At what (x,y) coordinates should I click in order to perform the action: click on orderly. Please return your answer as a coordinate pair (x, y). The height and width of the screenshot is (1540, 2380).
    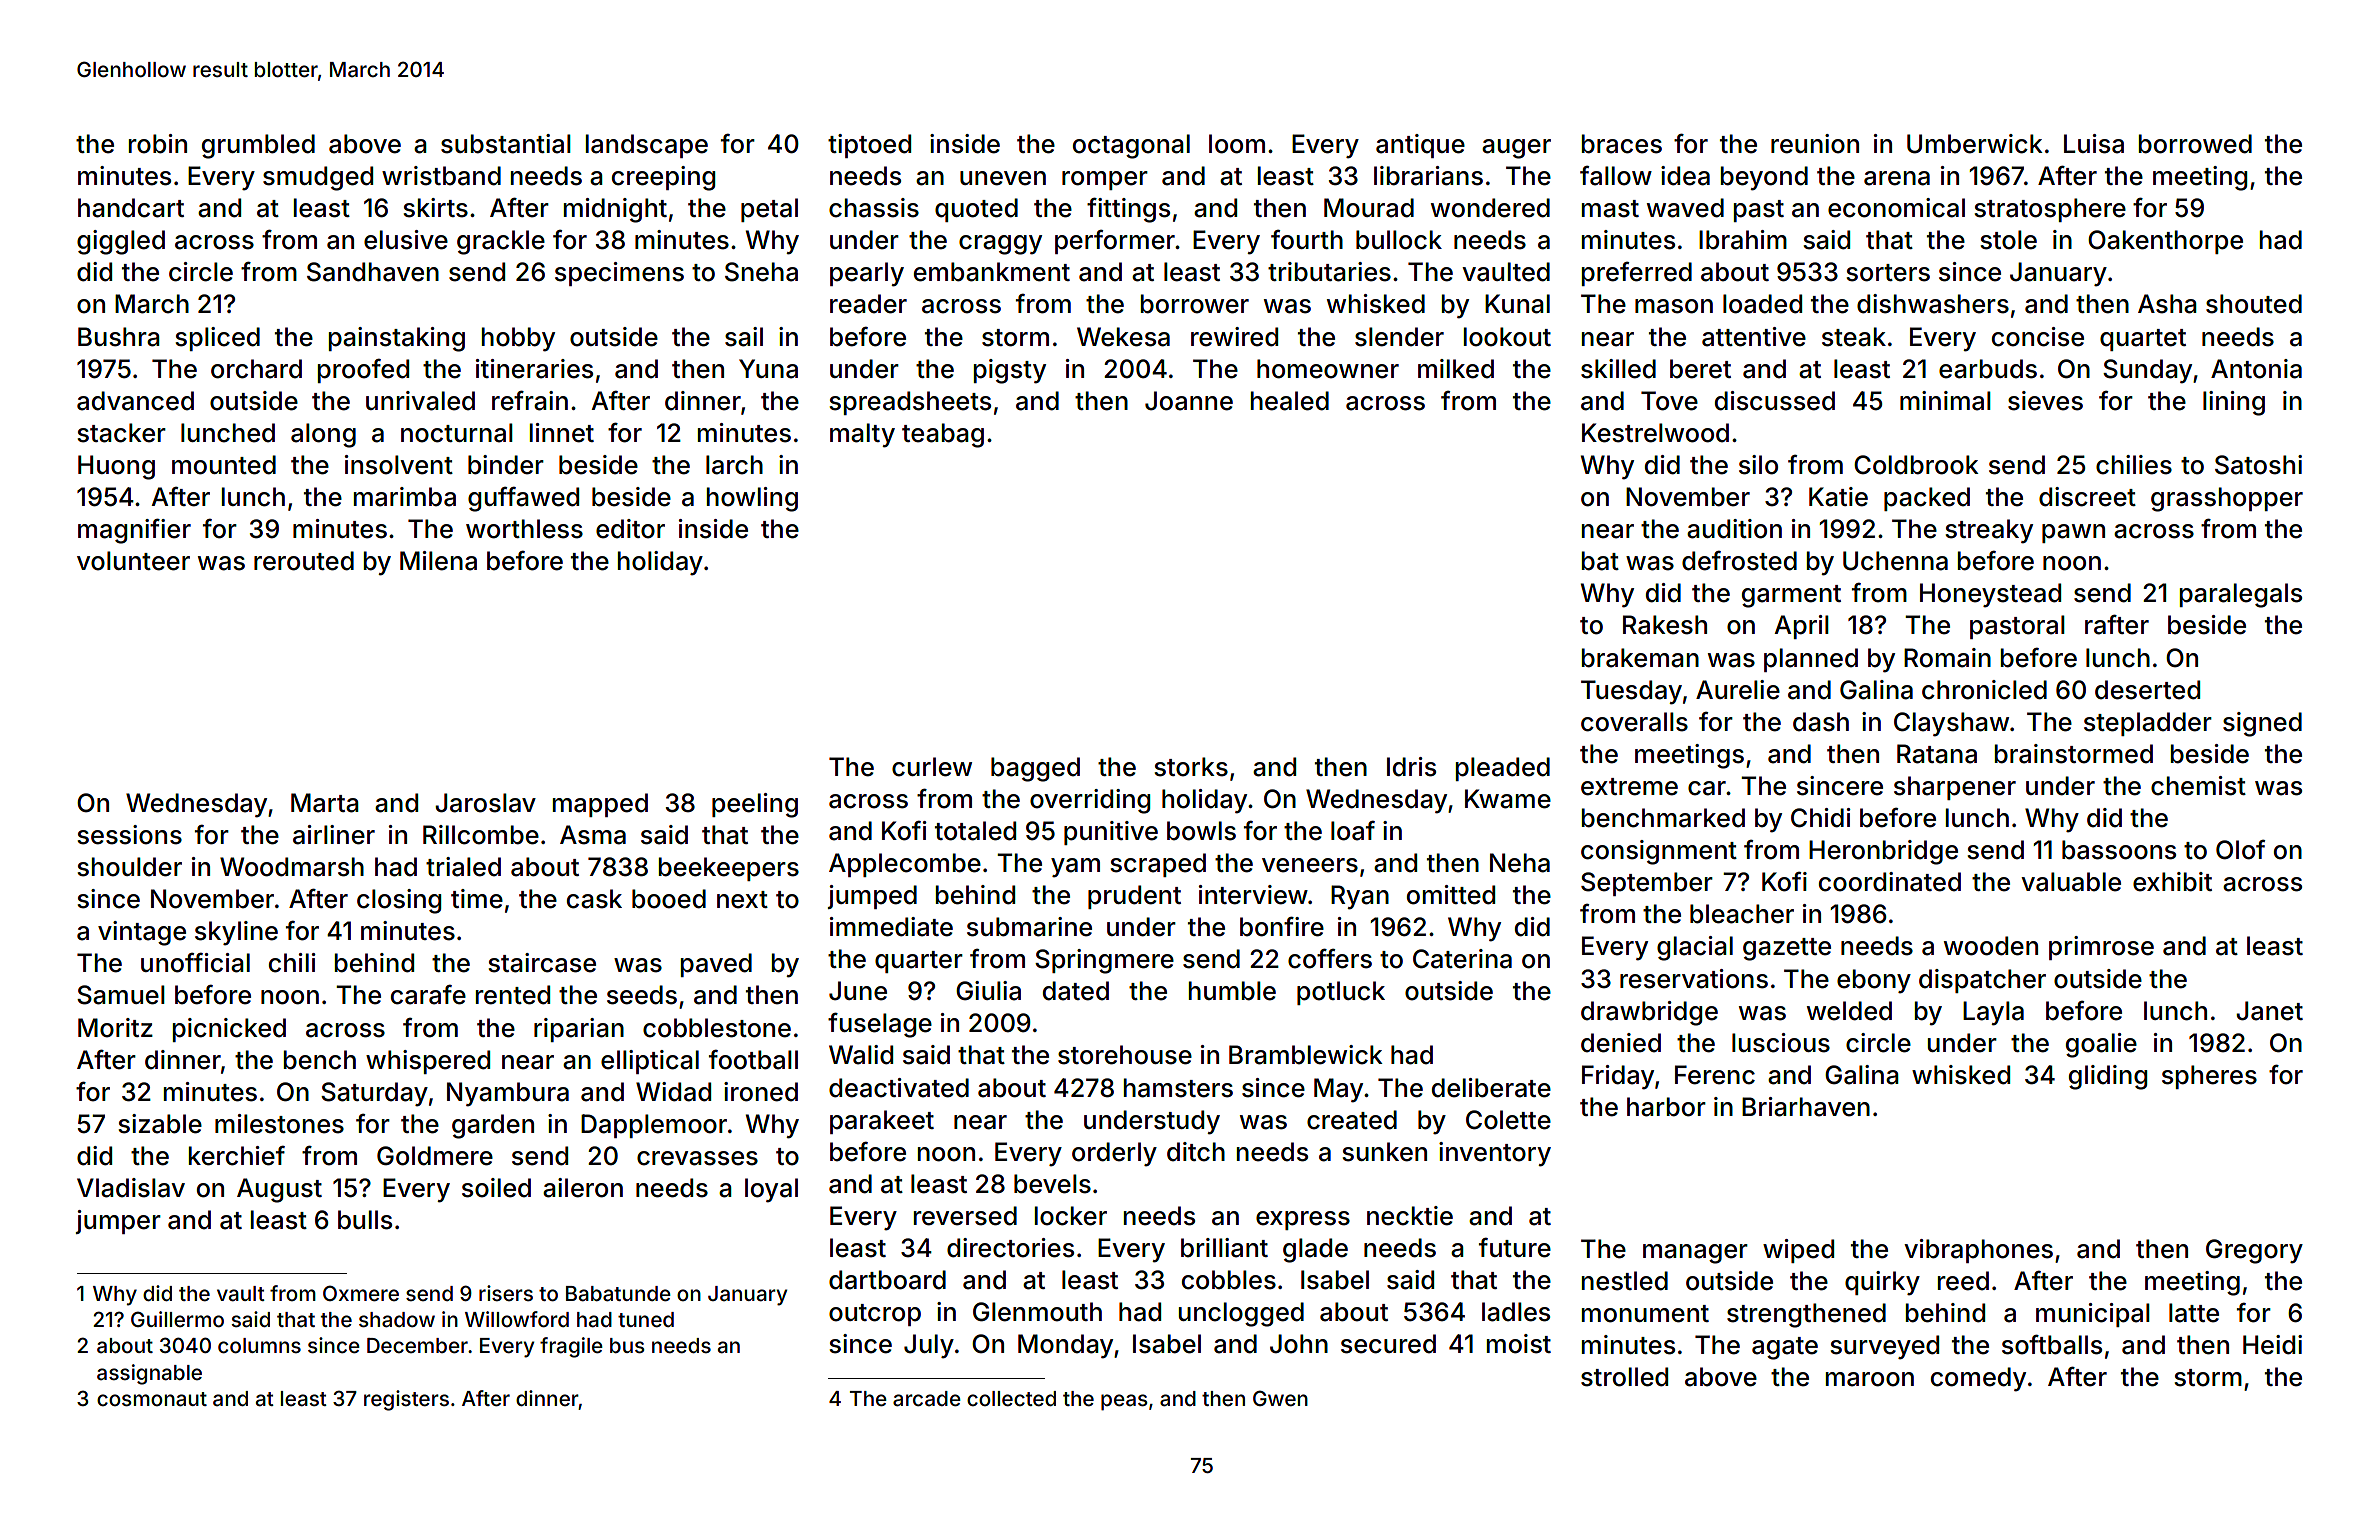
    Looking at the image, I should click on (1114, 1154).
